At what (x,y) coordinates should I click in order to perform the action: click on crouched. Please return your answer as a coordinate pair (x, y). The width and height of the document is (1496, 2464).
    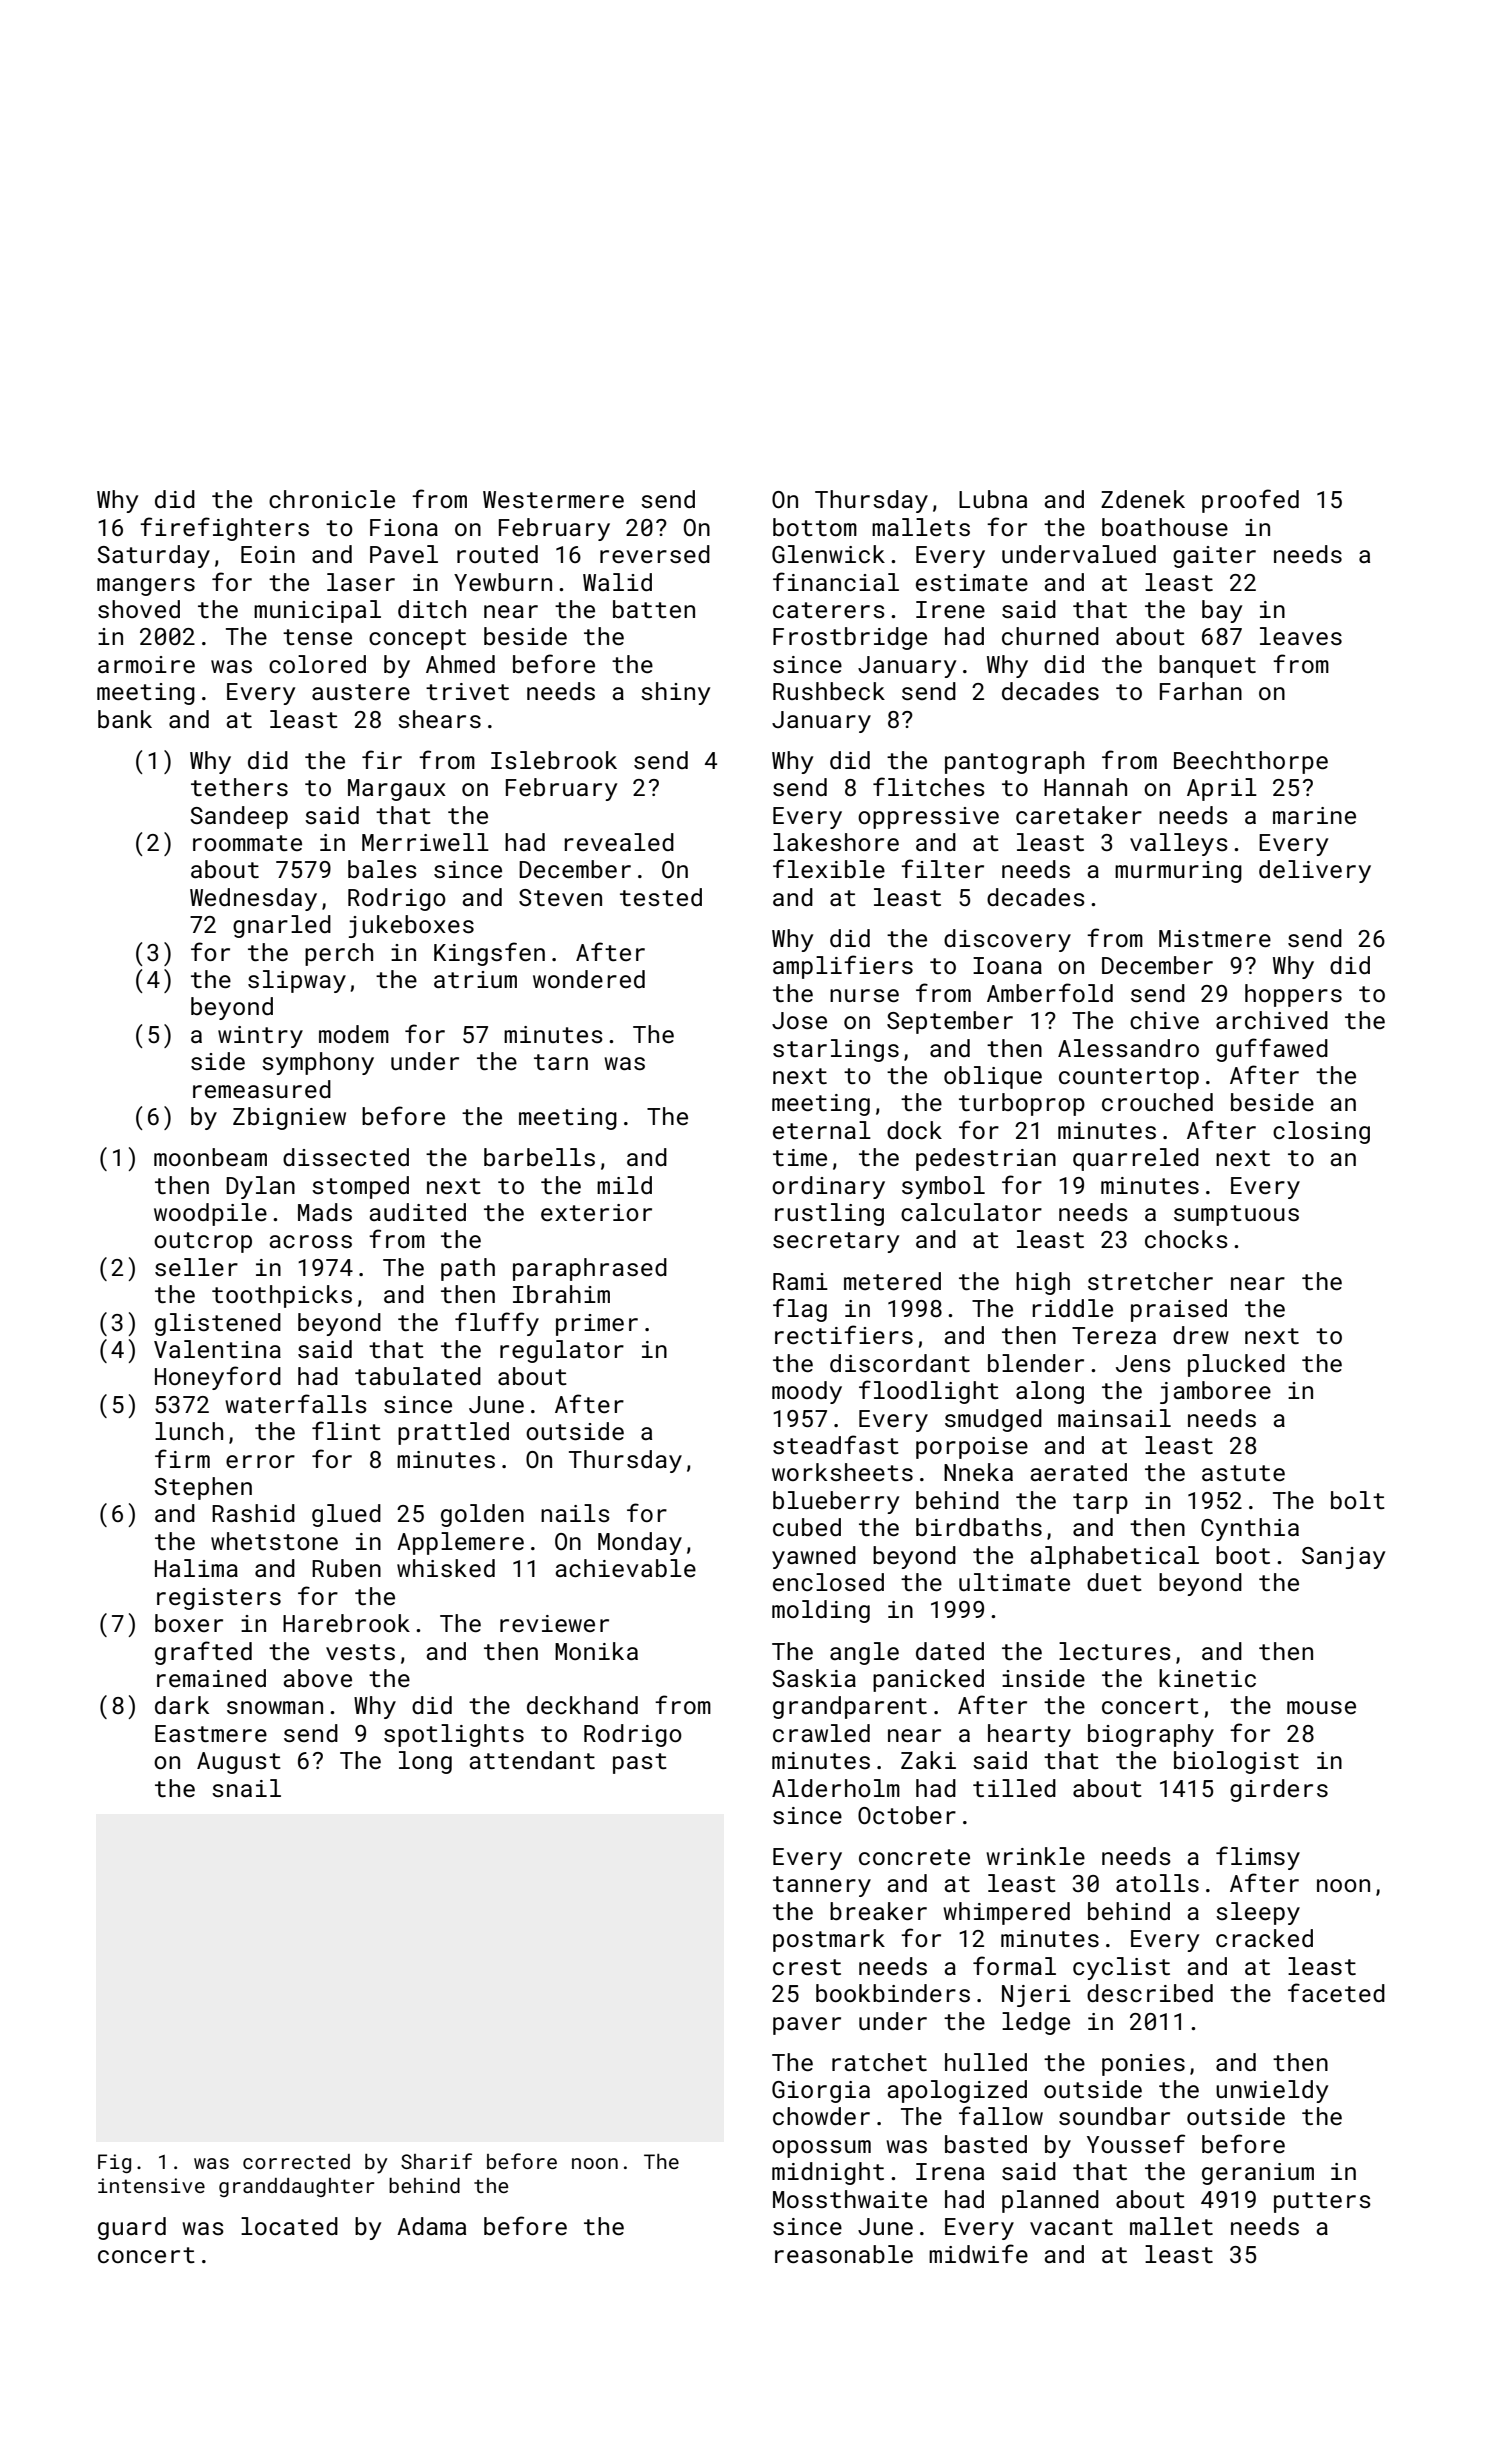
    Looking at the image, I should click on (1157, 1102).
